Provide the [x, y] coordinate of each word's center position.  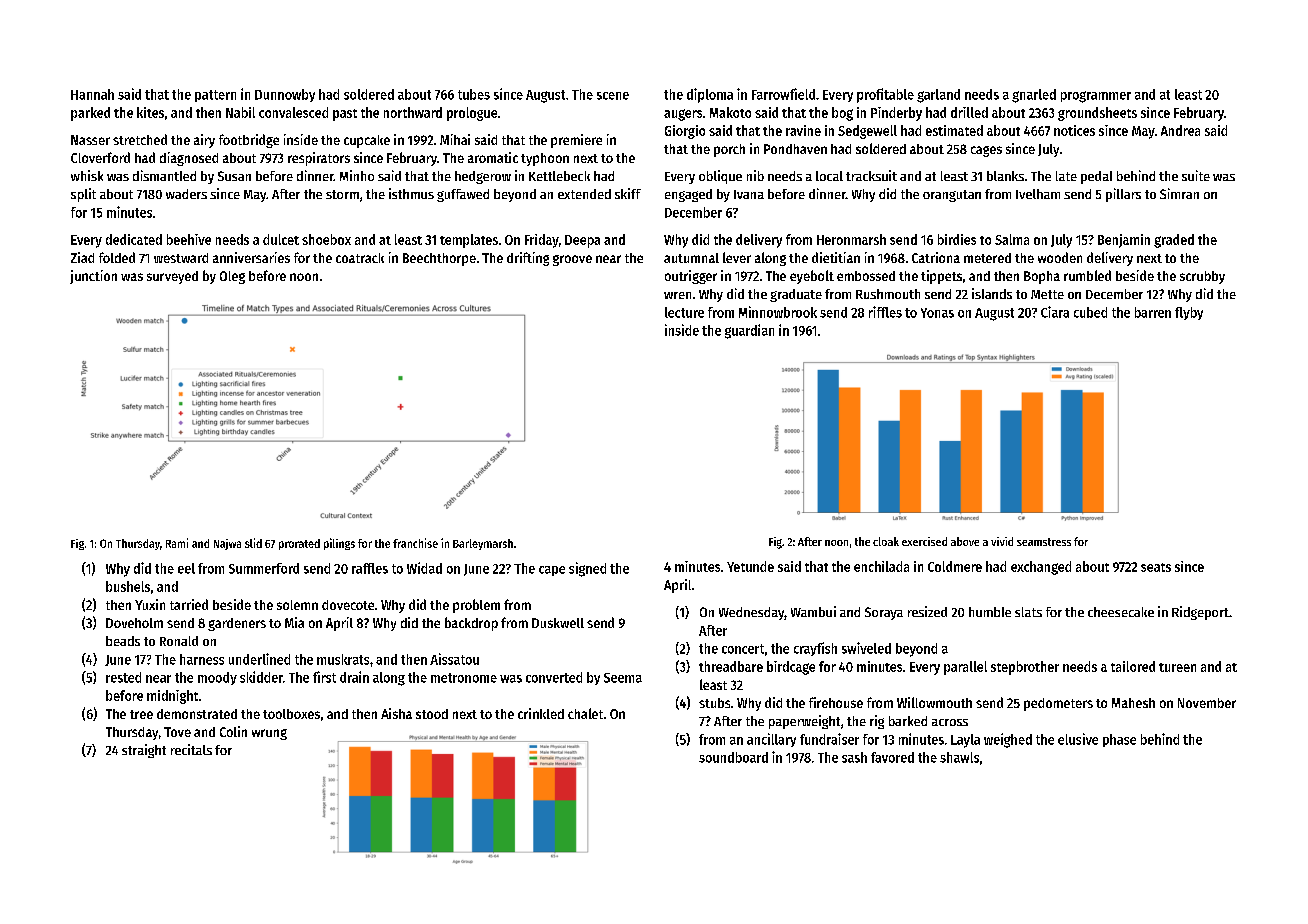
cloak [886, 541]
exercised [924, 541]
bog [842, 114]
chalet [585, 713]
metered [987, 258]
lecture [684, 312]
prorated [299, 544]
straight [144, 751]
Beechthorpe [439, 259]
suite [1196, 175]
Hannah [92, 94]
